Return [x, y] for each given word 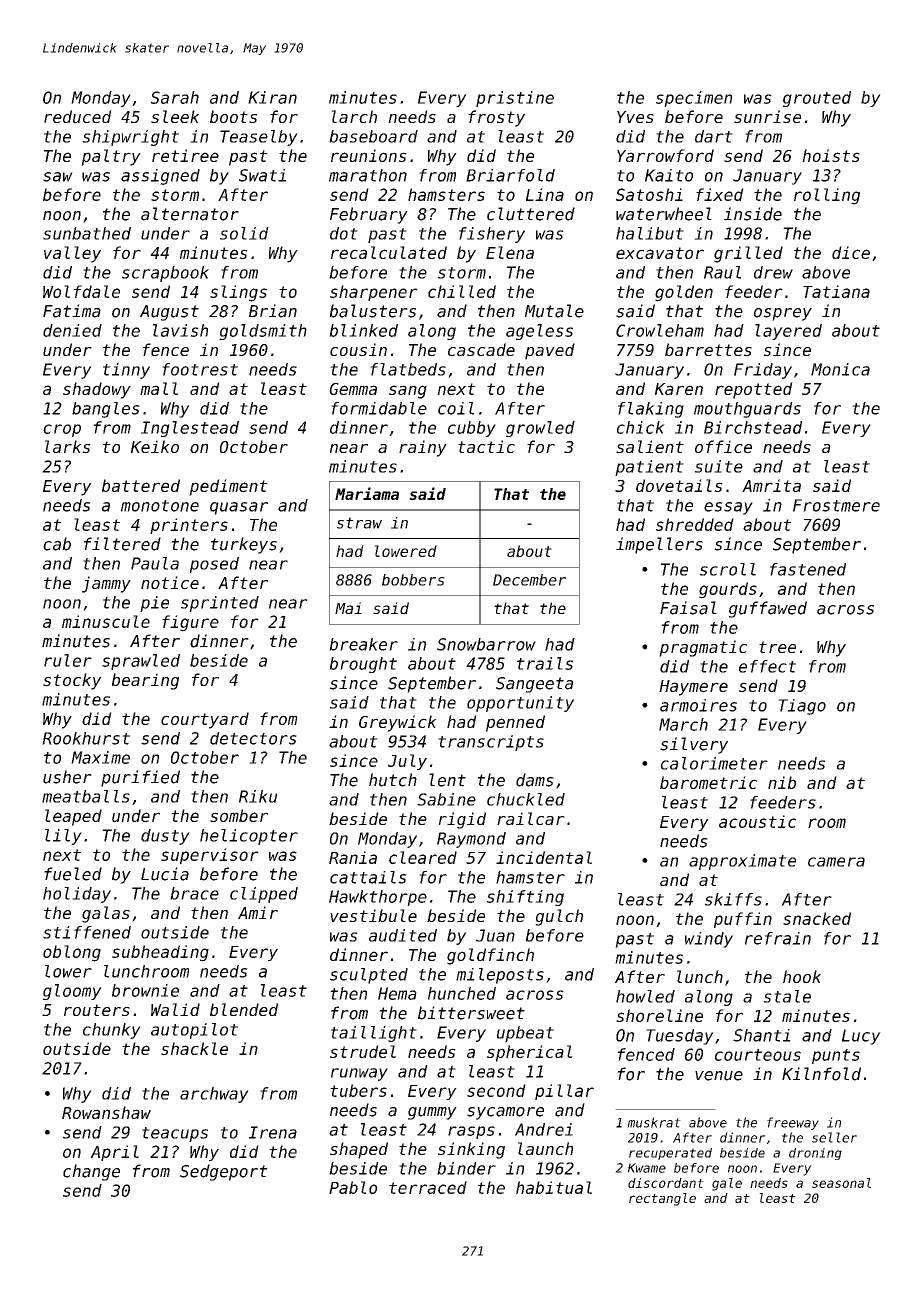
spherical [530, 1053]
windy [709, 940]
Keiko [155, 446]
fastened [808, 569]
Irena [273, 1132]
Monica [840, 369]
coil [456, 408]
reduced [78, 116]
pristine [515, 99]
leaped [73, 817]
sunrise [767, 116]
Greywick [398, 723]
